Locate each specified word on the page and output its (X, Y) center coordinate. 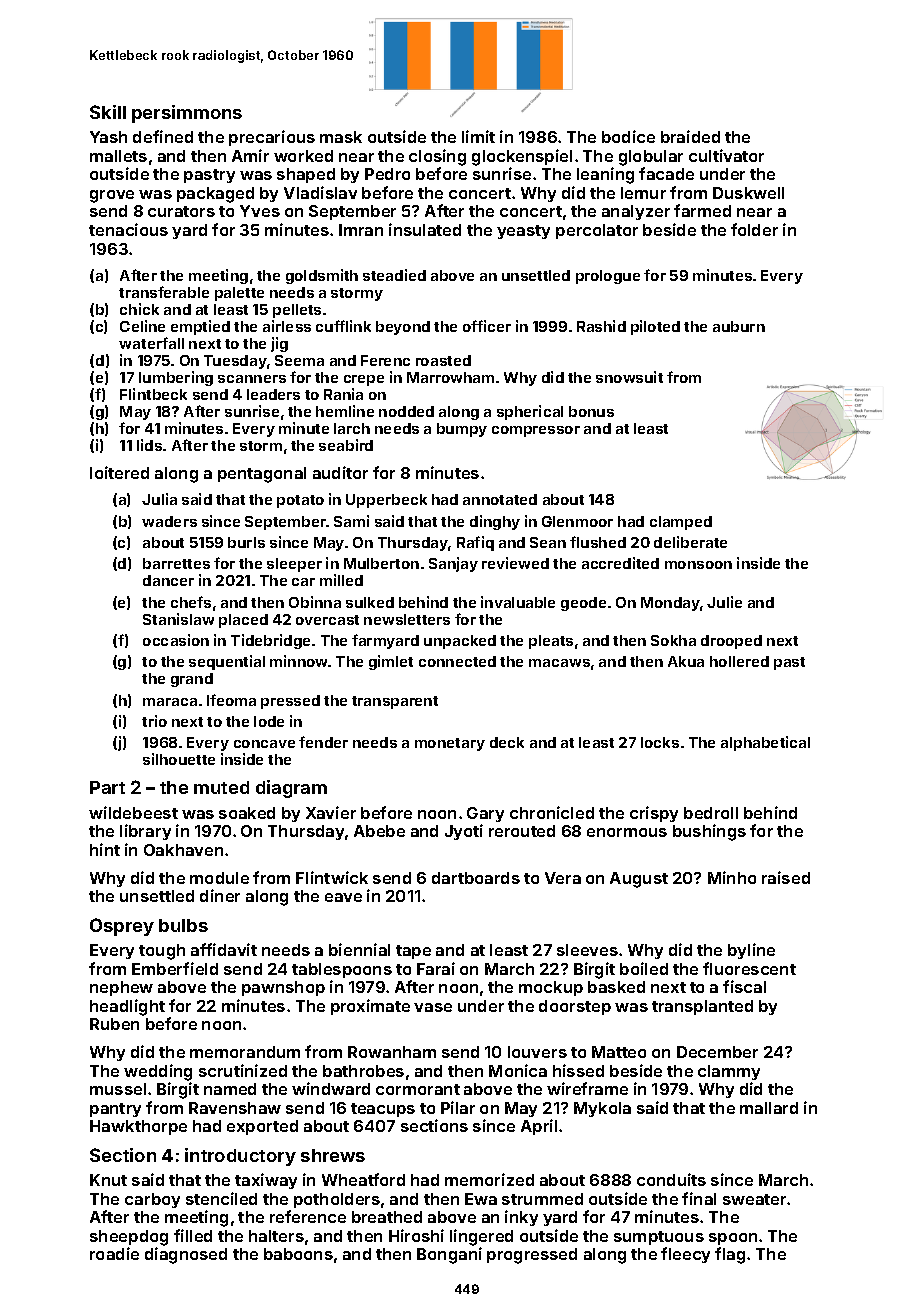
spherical (530, 412)
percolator (597, 231)
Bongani (449, 1255)
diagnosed (186, 1255)
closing (437, 157)
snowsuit (629, 377)
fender (323, 742)
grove (112, 196)
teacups (383, 1110)
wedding (158, 1072)
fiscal (744, 986)
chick (139, 309)
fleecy (685, 1255)
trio (154, 721)
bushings (709, 832)
